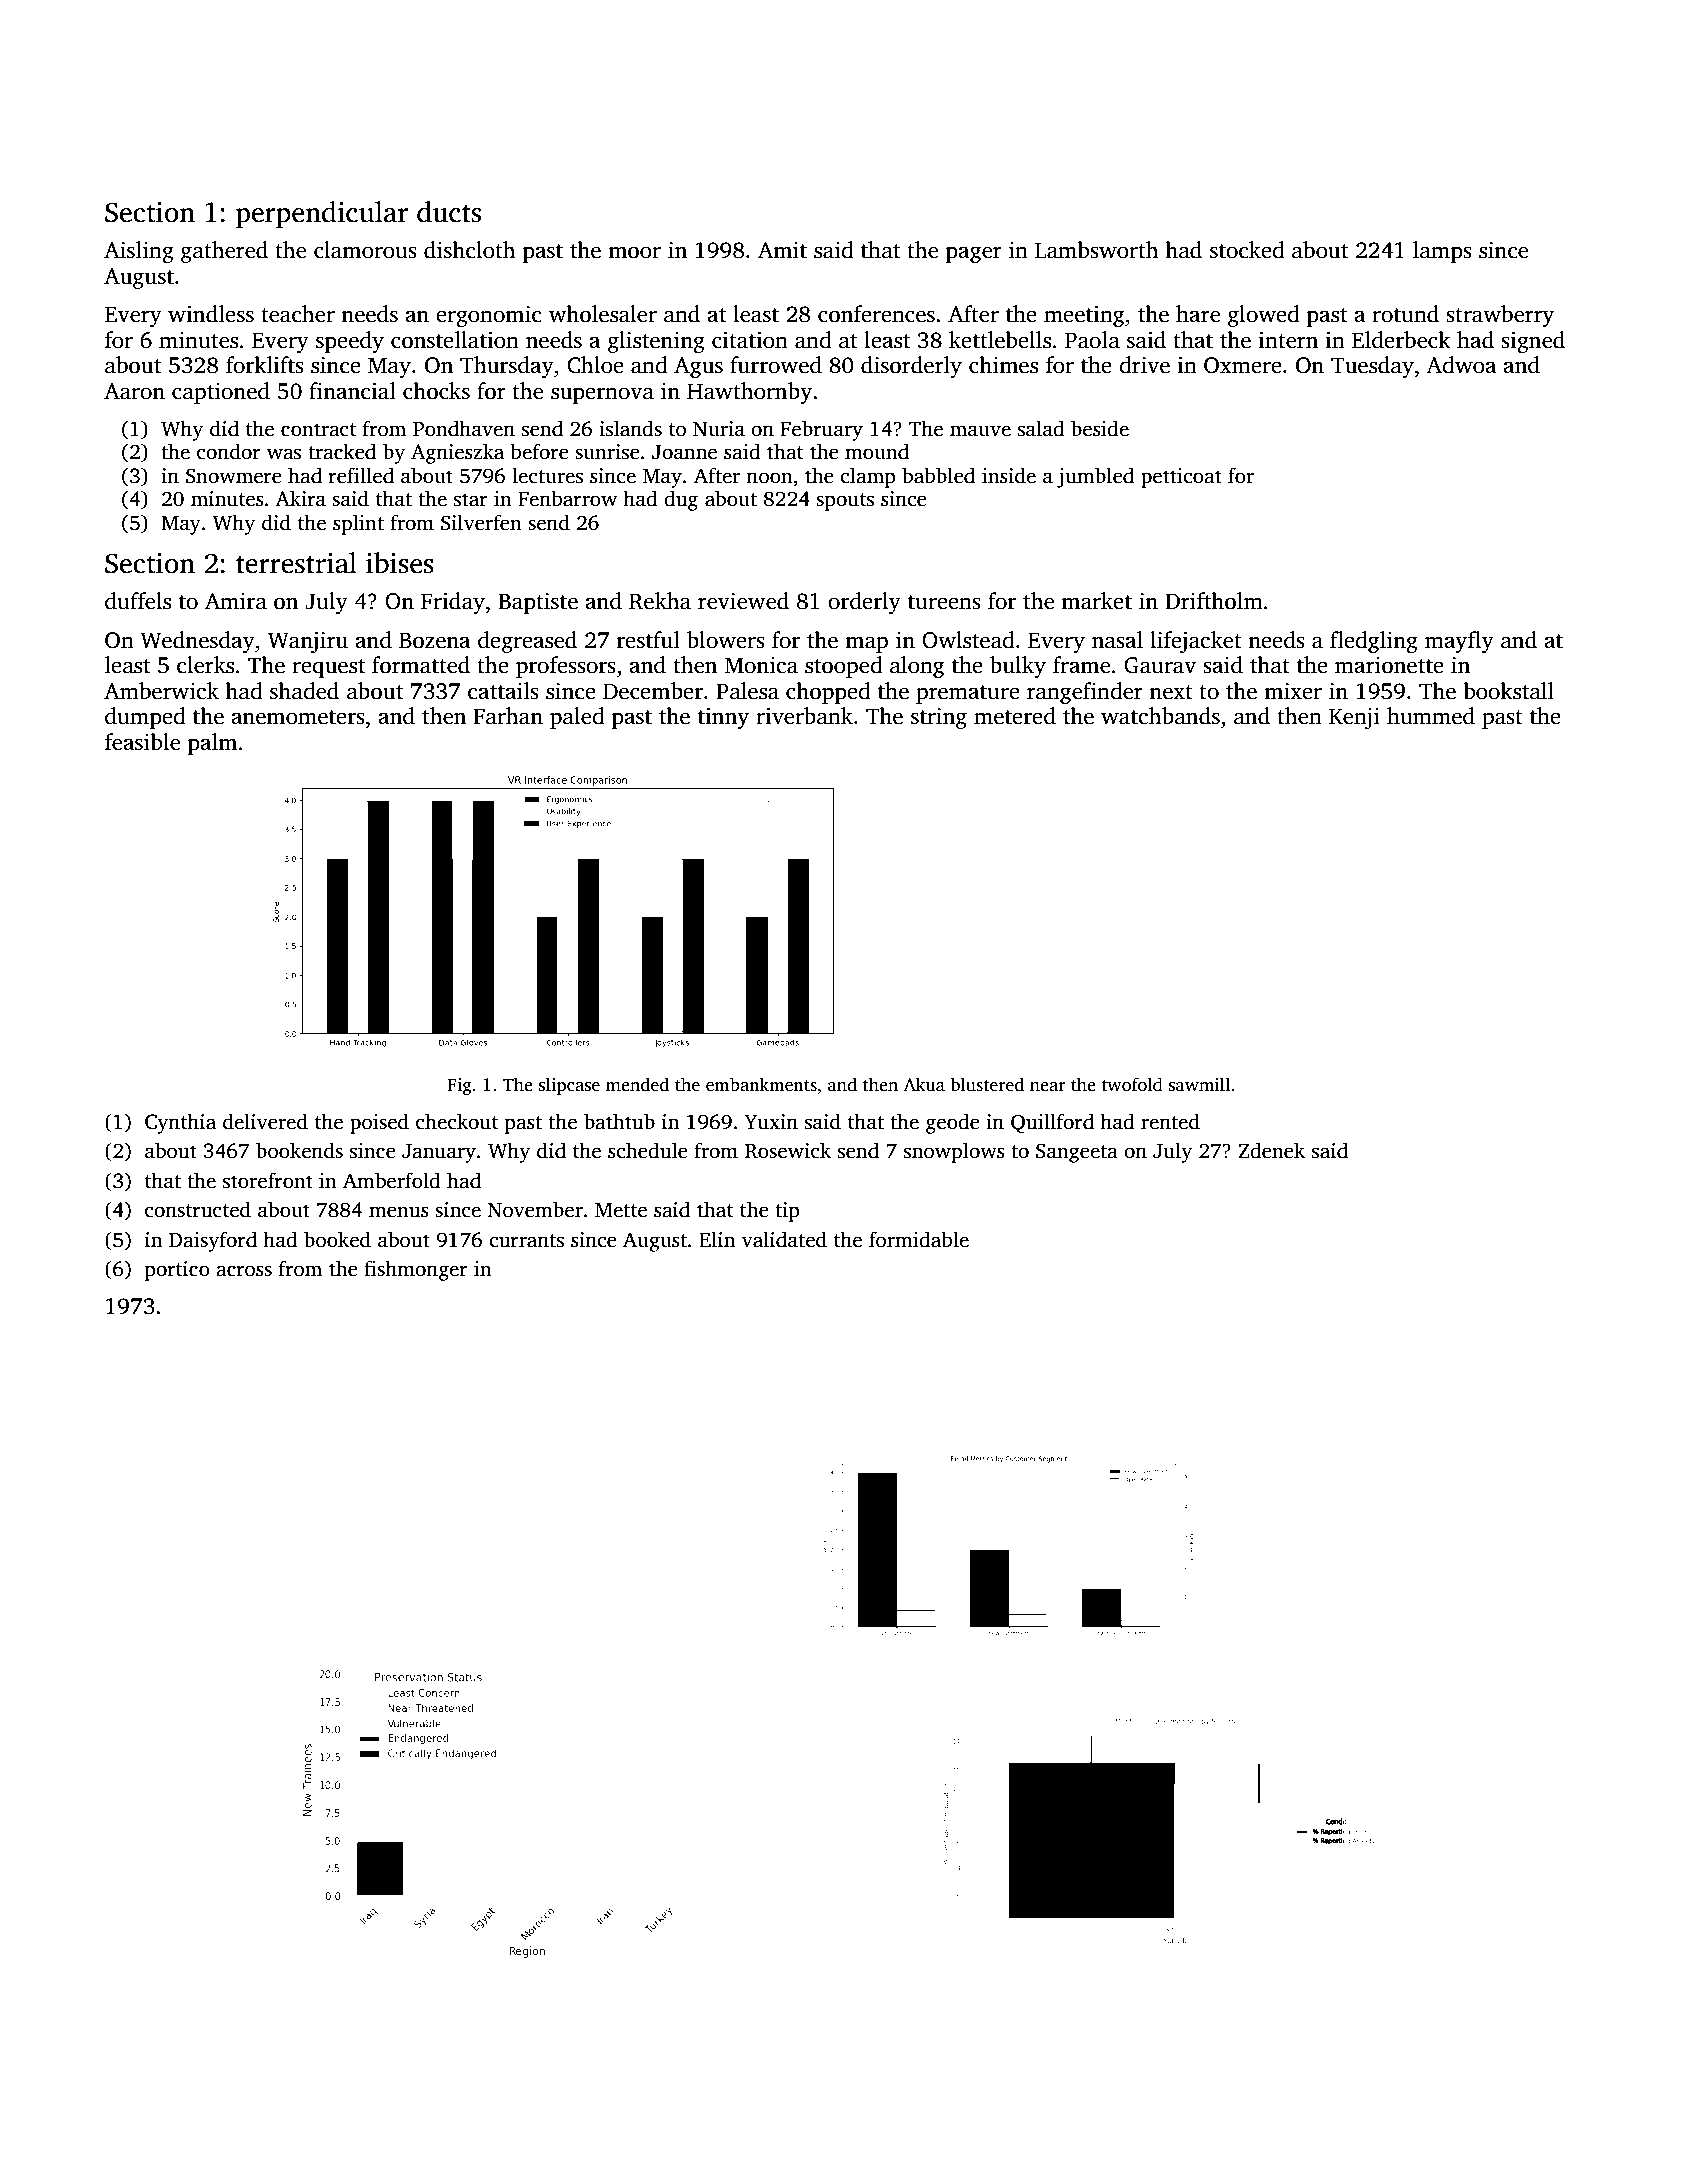 The image size is (1683, 2178). What do you see at coordinates (980, 431) in the screenshot?
I see `mauve` at bounding box center [980, 431].
